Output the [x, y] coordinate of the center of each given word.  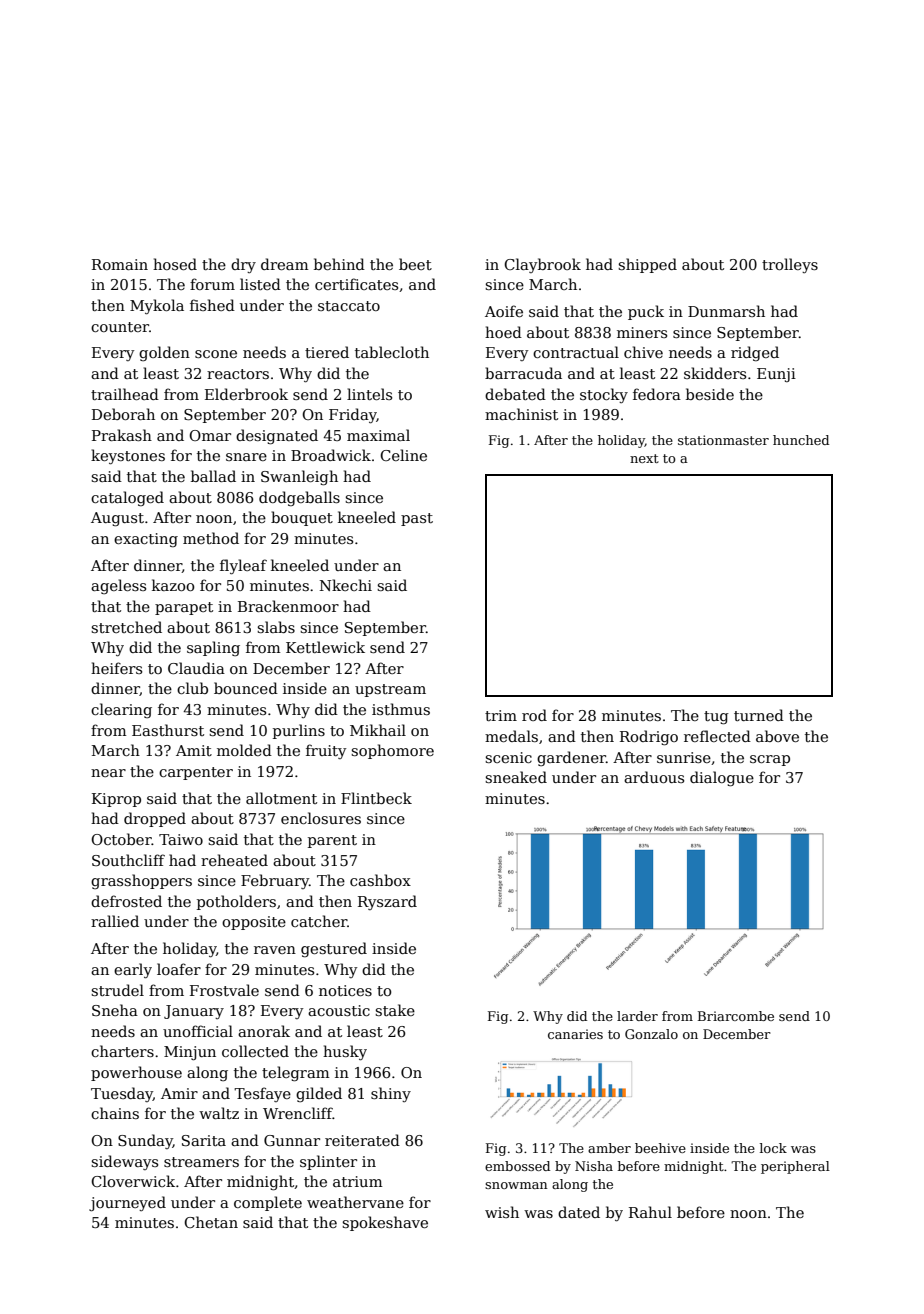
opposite [254, 923]
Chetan [211, 1222]
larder [637, 1016]
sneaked [516, 777]
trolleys [790, 265]
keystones [128, 456]
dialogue [722, 779]
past [417, 519]
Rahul [650, 1212]
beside [710, 394]
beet [415, 264]
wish [502, 1212]
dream [285, 264]
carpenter [196, 773]
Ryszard [387, 902]
